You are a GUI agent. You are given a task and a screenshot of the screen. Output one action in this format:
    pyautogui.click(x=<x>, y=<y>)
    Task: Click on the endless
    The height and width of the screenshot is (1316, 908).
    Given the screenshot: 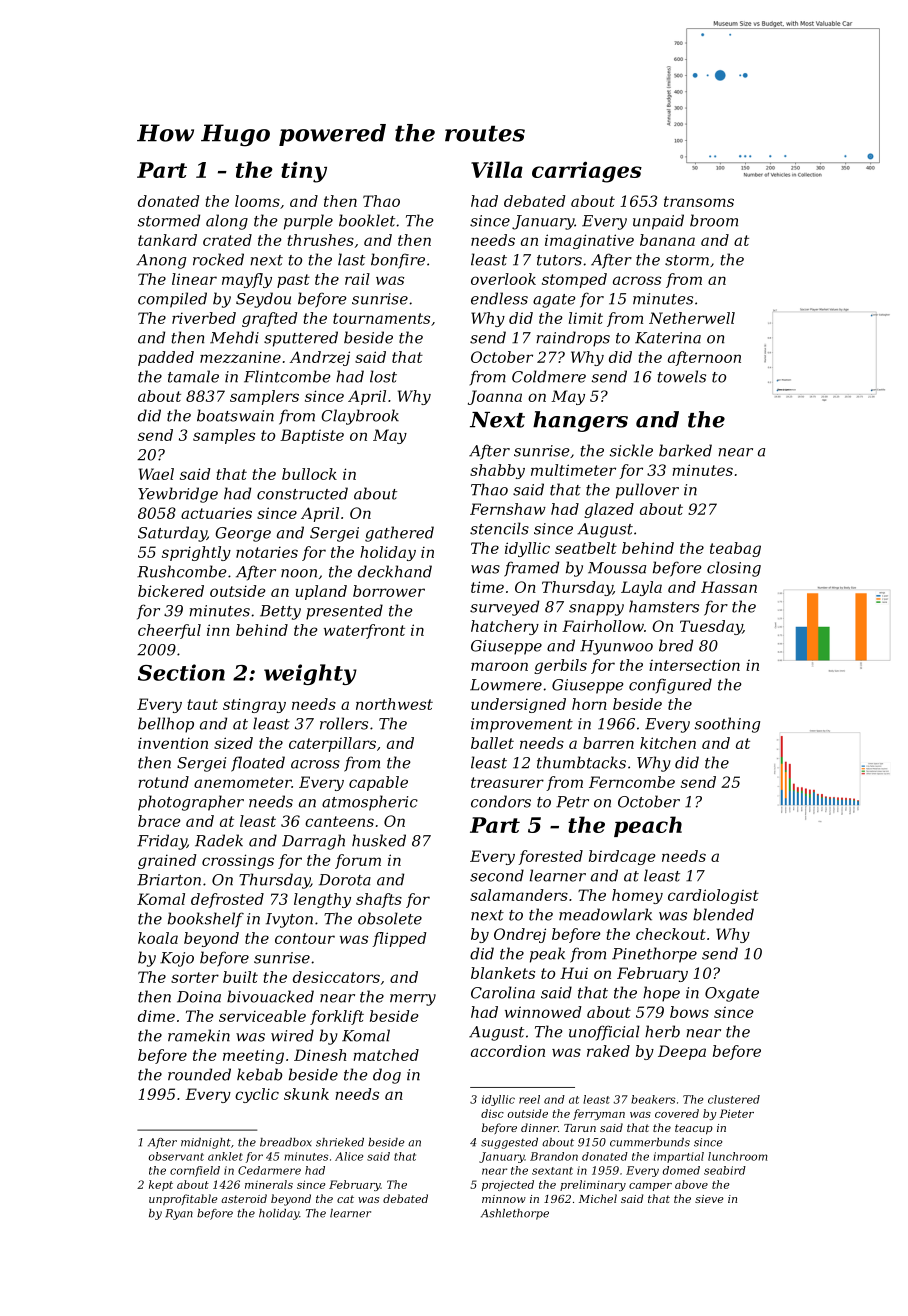 What is the action you would take?
    pyautogui.click(x=499, y=298)
